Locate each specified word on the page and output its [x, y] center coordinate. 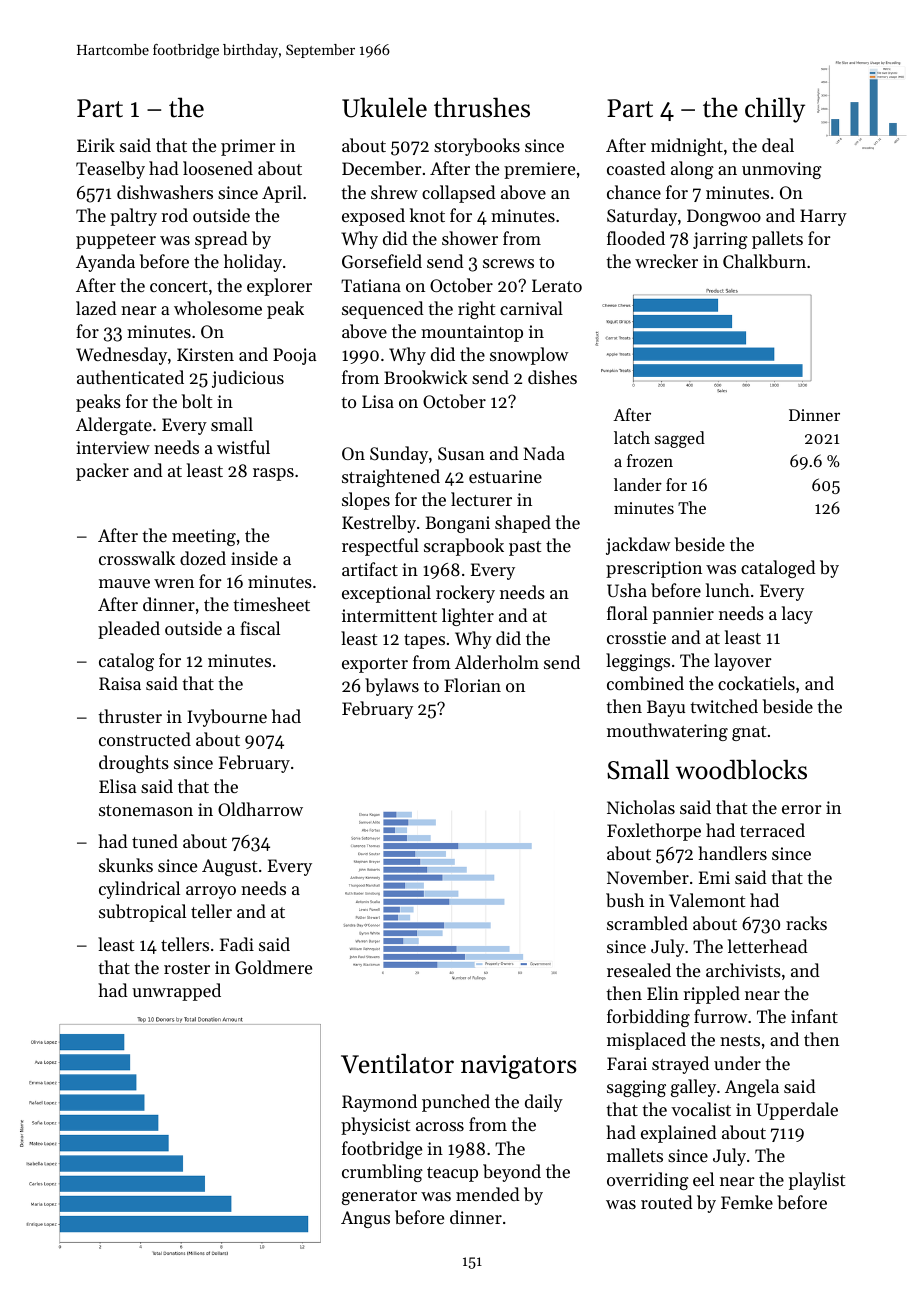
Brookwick [426, 377]
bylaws [392, 687]
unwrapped [176, 992]
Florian [472, 685]
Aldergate [114, 426]
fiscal [260, 628]
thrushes [482, 107]
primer [248, 147]
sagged [680, 439]
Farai [627, 1063]
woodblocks [741, 769]
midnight [687, 147]
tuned [155, 841]
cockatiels [756, 683]
